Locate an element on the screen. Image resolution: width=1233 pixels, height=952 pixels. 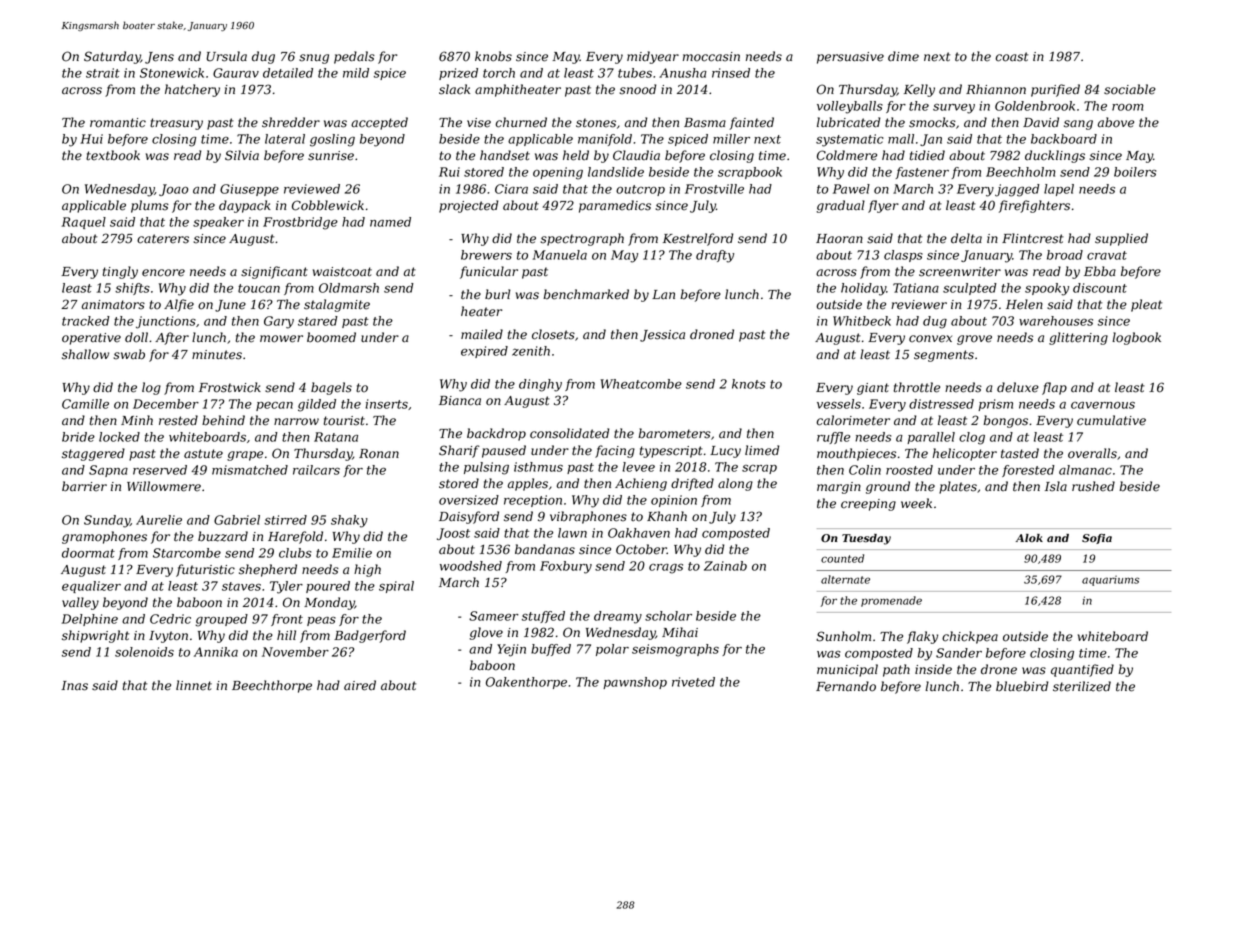
above is located at coordinates (1116, 122).
